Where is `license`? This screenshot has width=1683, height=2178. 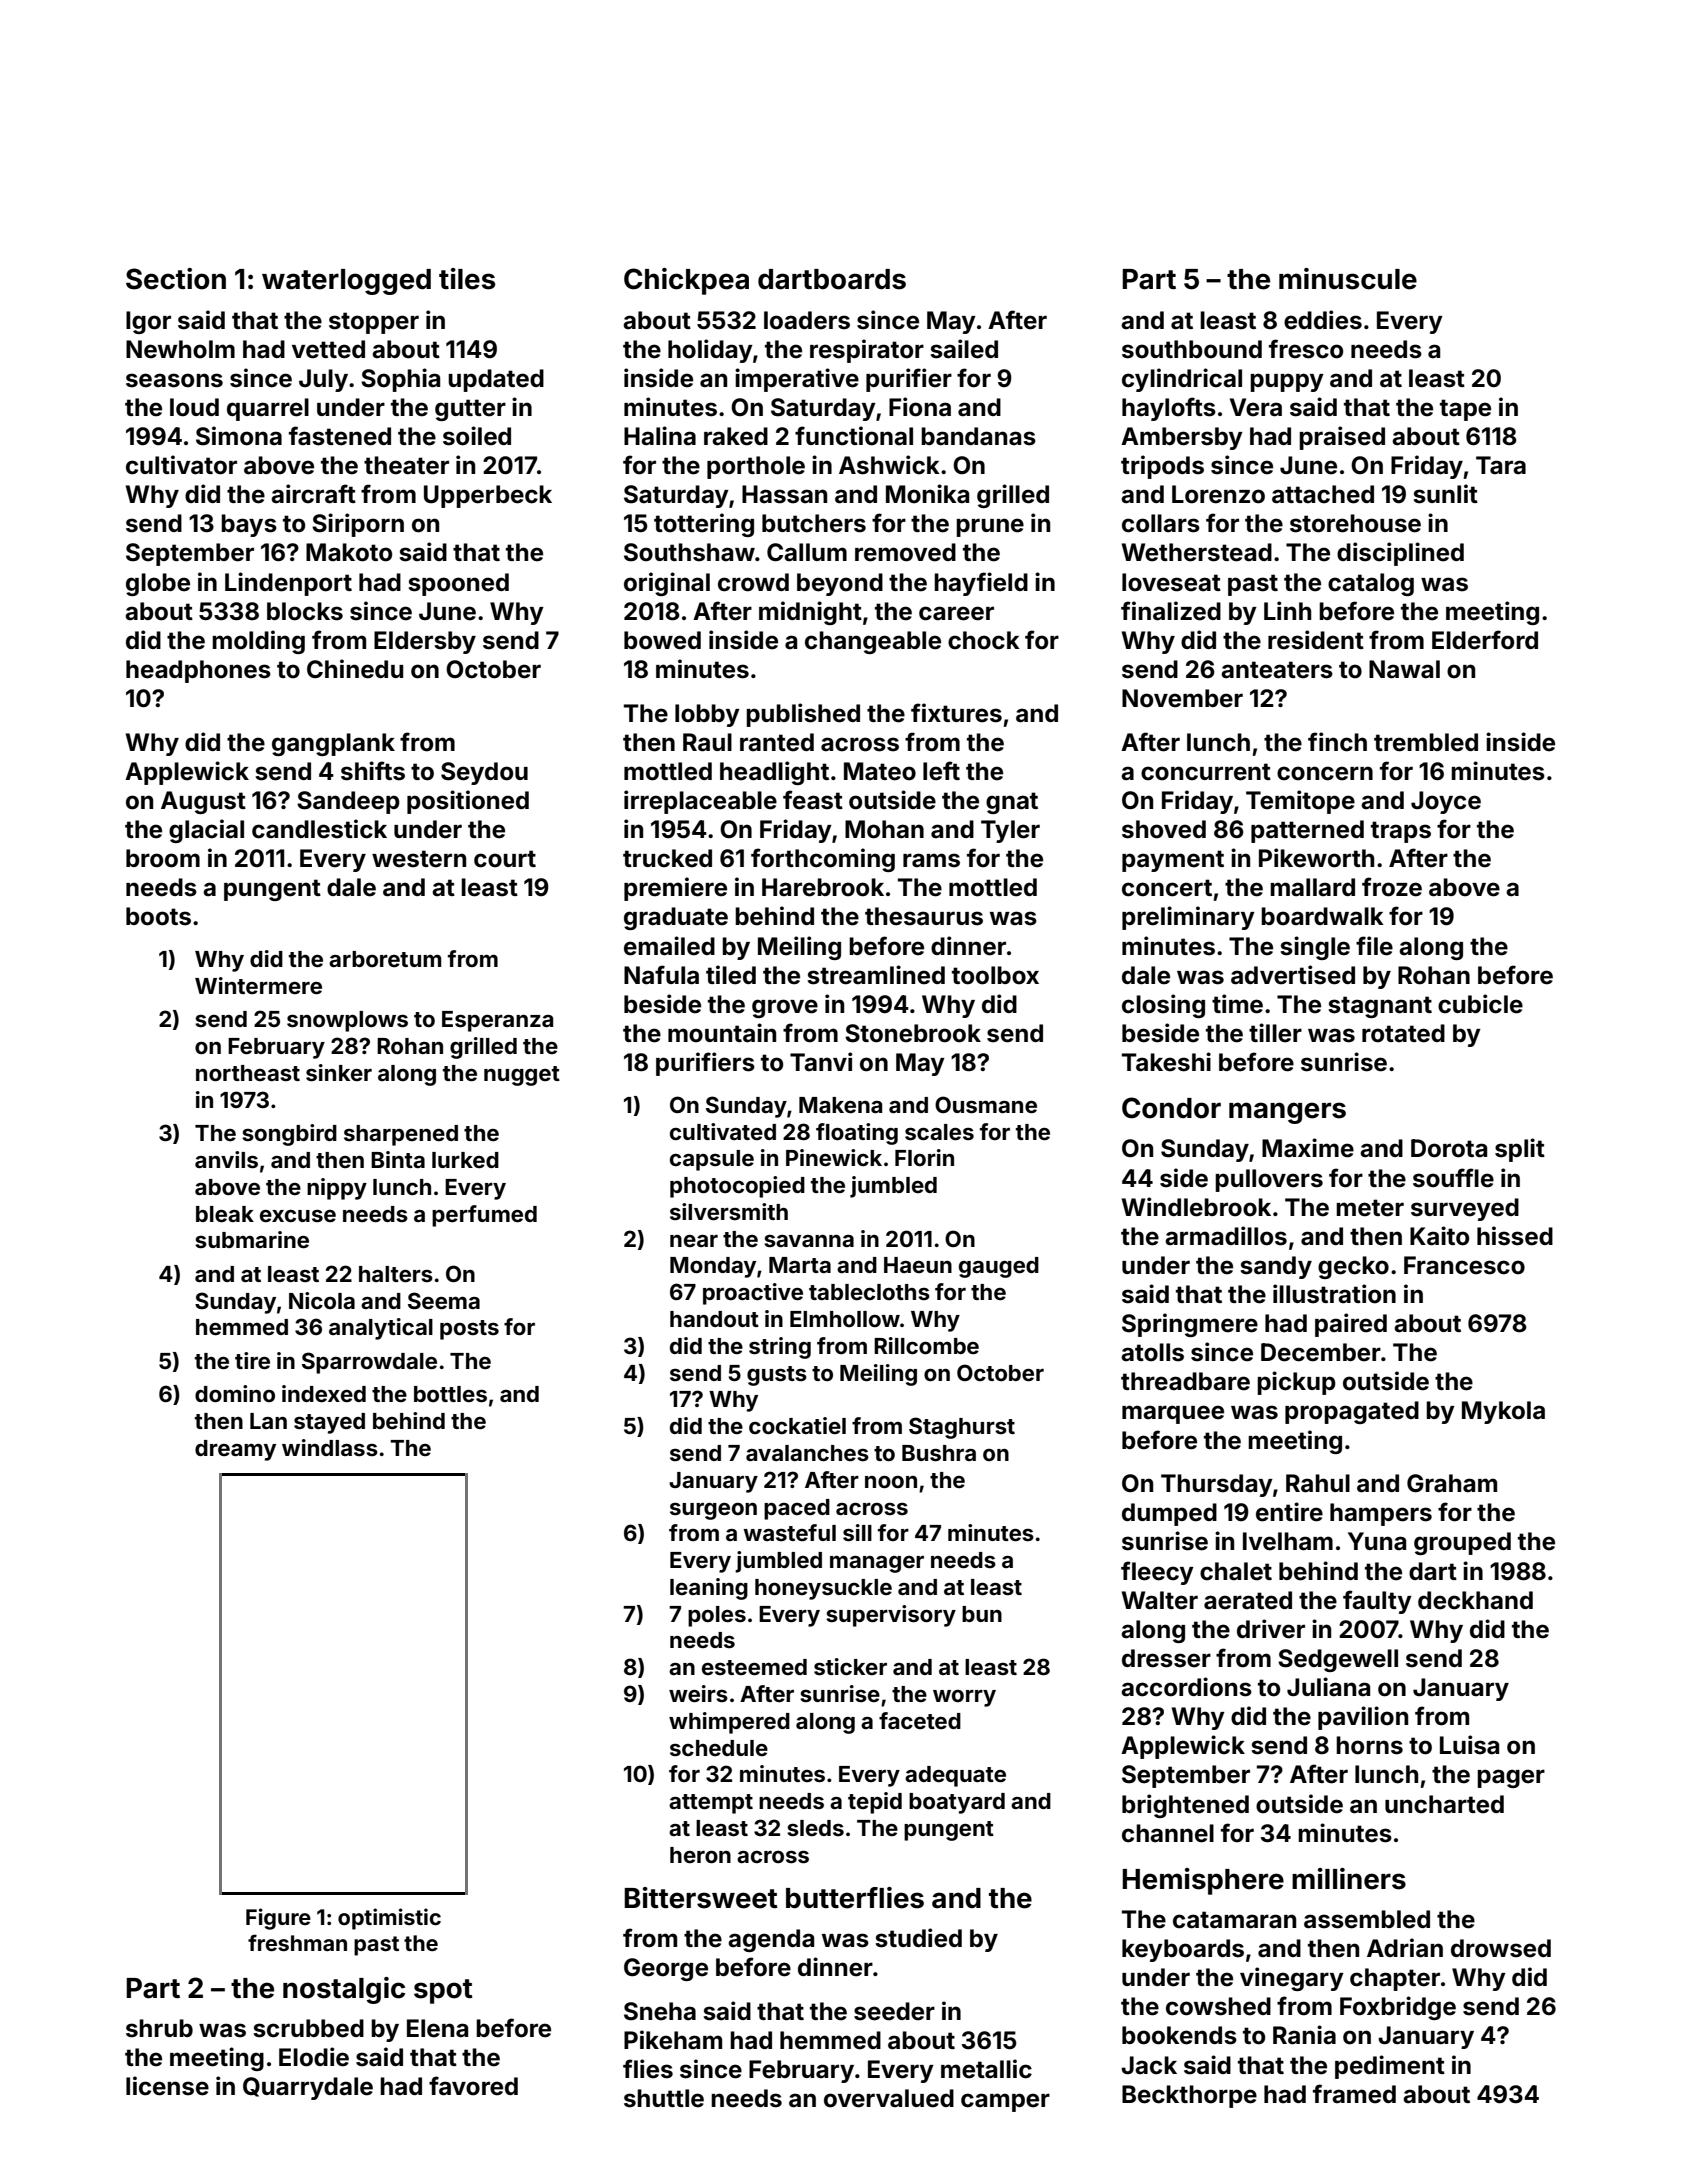 license is located at coordinates (167, 2086).
